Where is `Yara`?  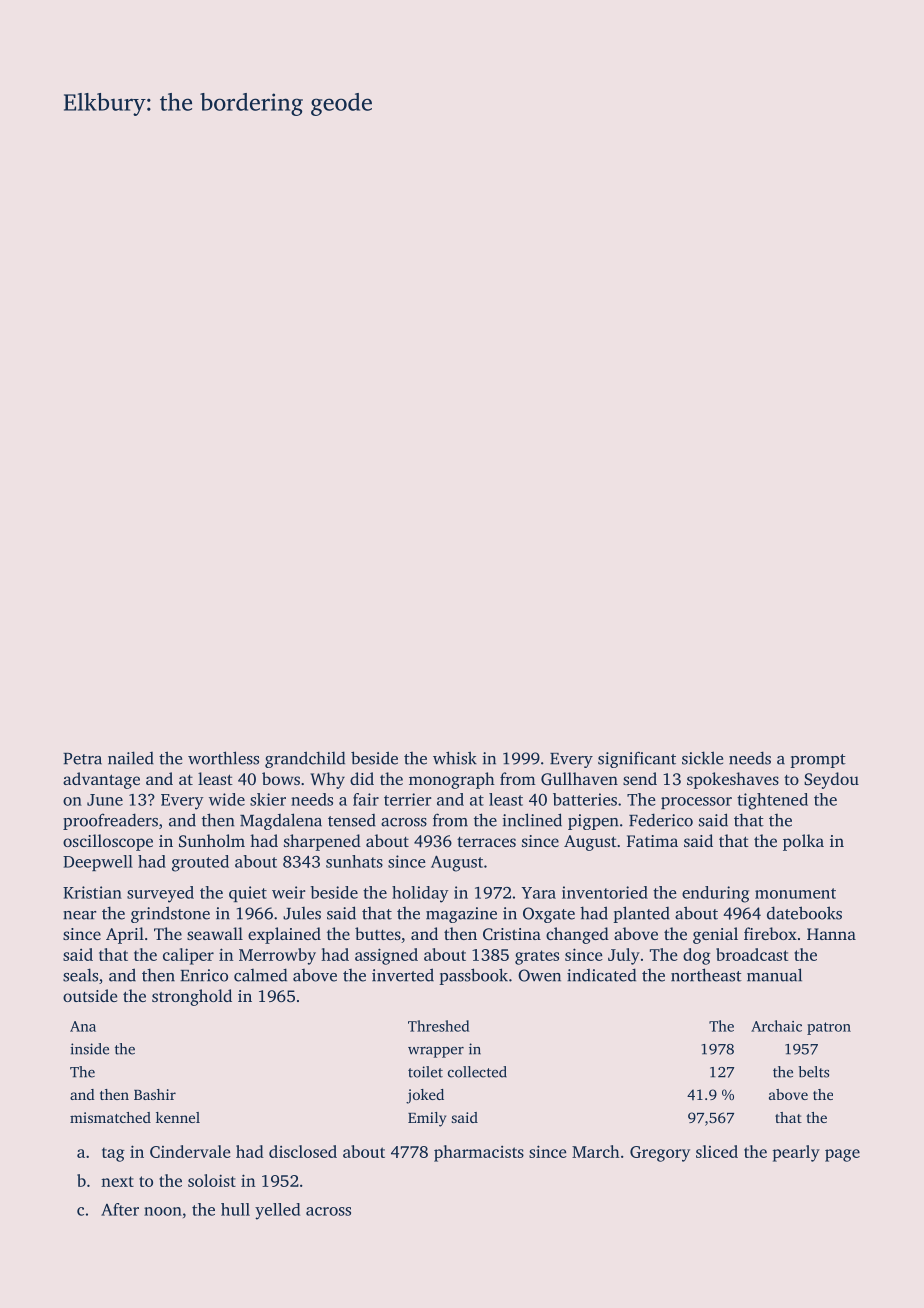 Yara is located at coordinates (538, 893).
